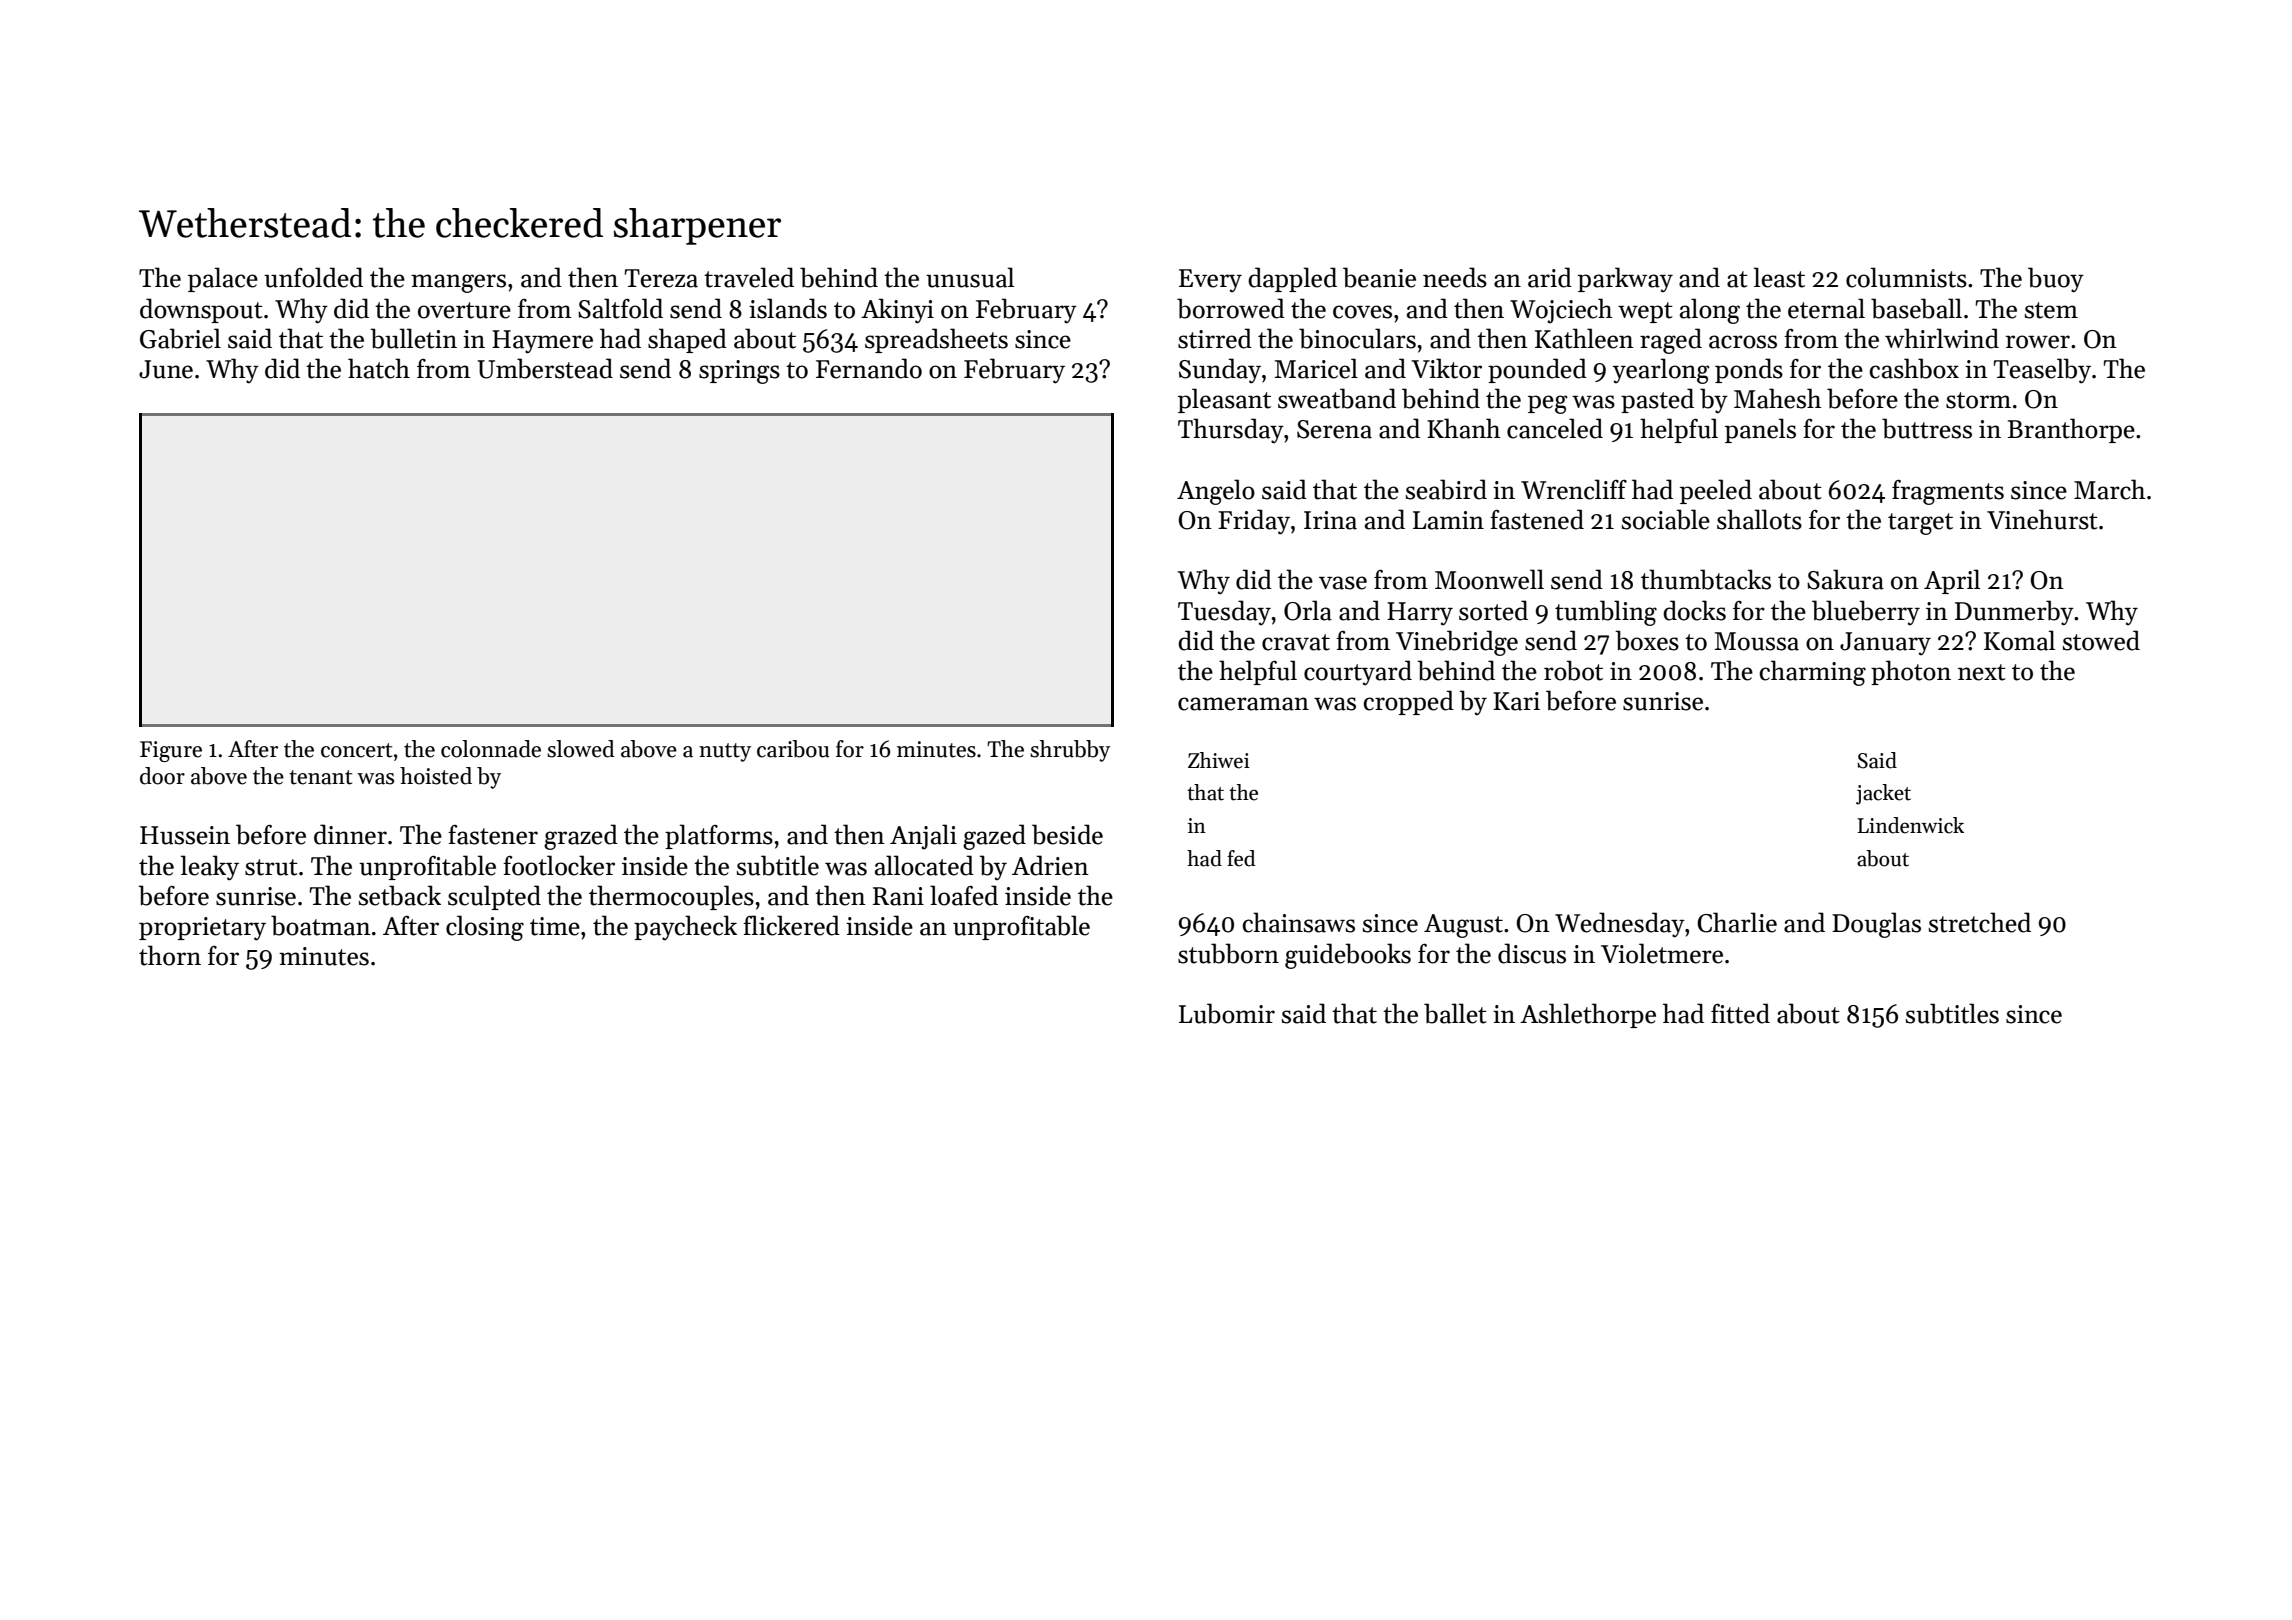  I want to click on jacket, so click(1883, 794).
